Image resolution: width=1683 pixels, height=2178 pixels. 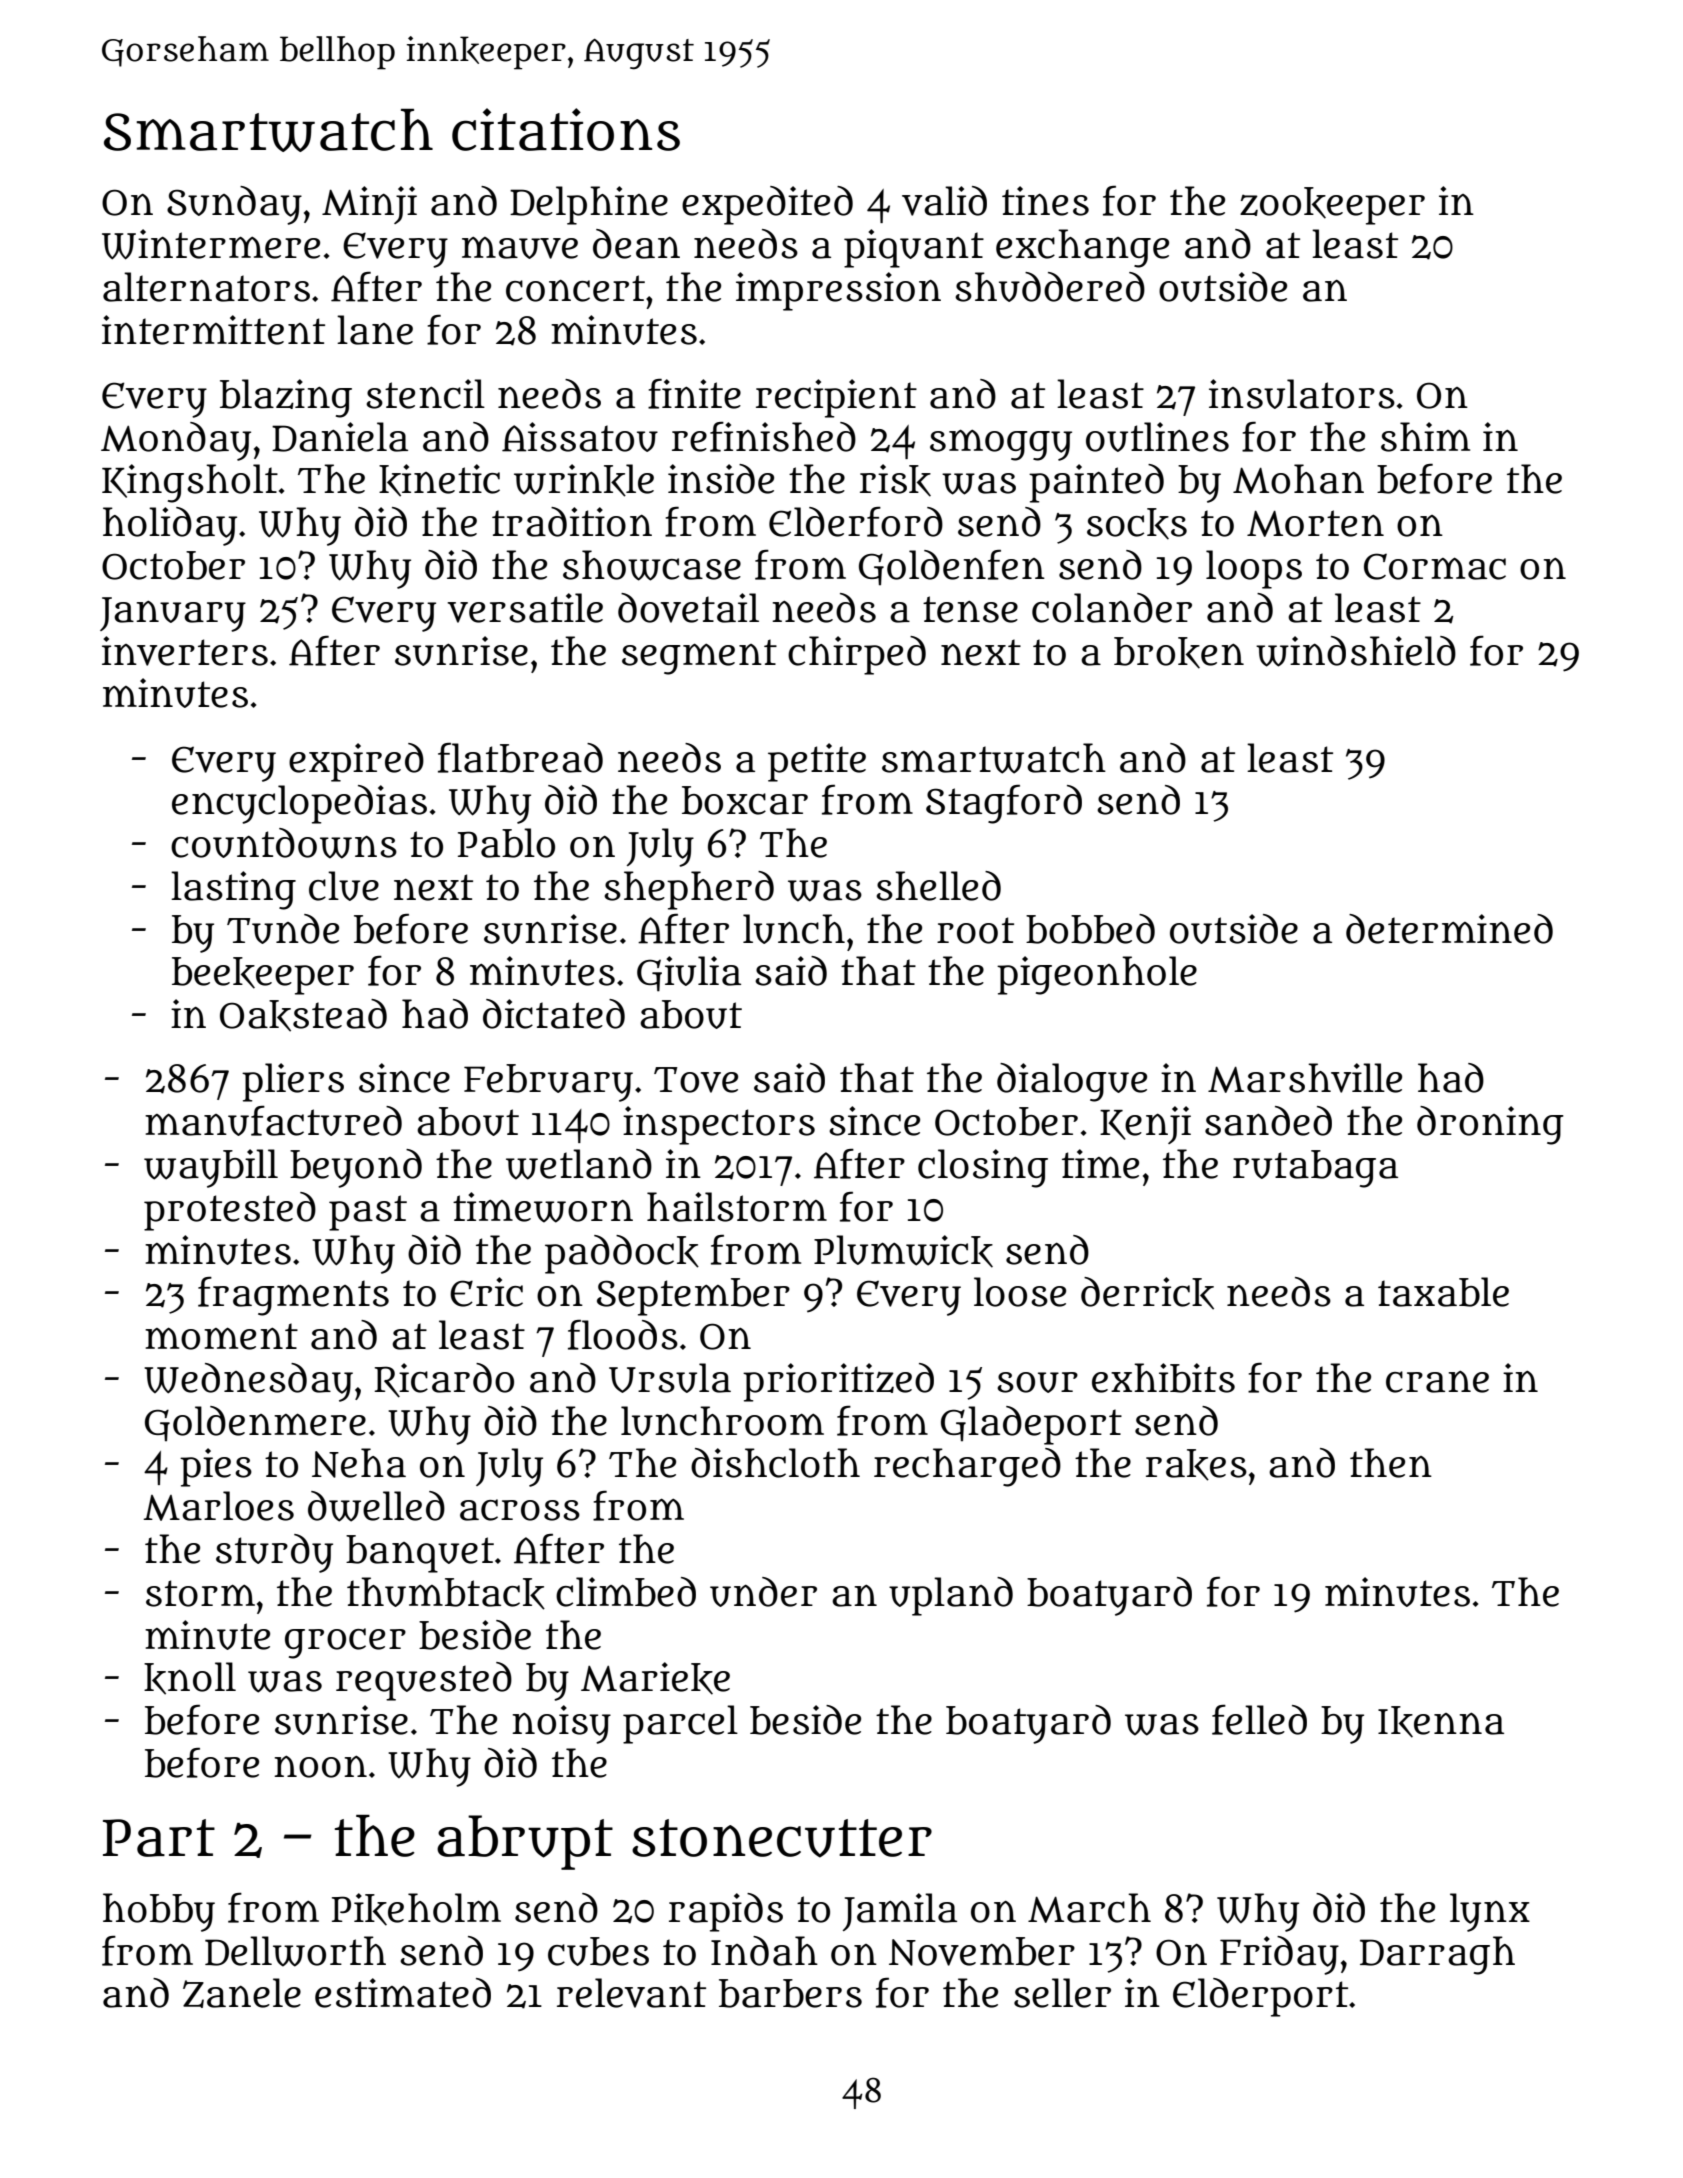 What do you see at coordinates (190, 1678) in the screenshot?
I see `knoll` at bounding box center [190, 1678].
